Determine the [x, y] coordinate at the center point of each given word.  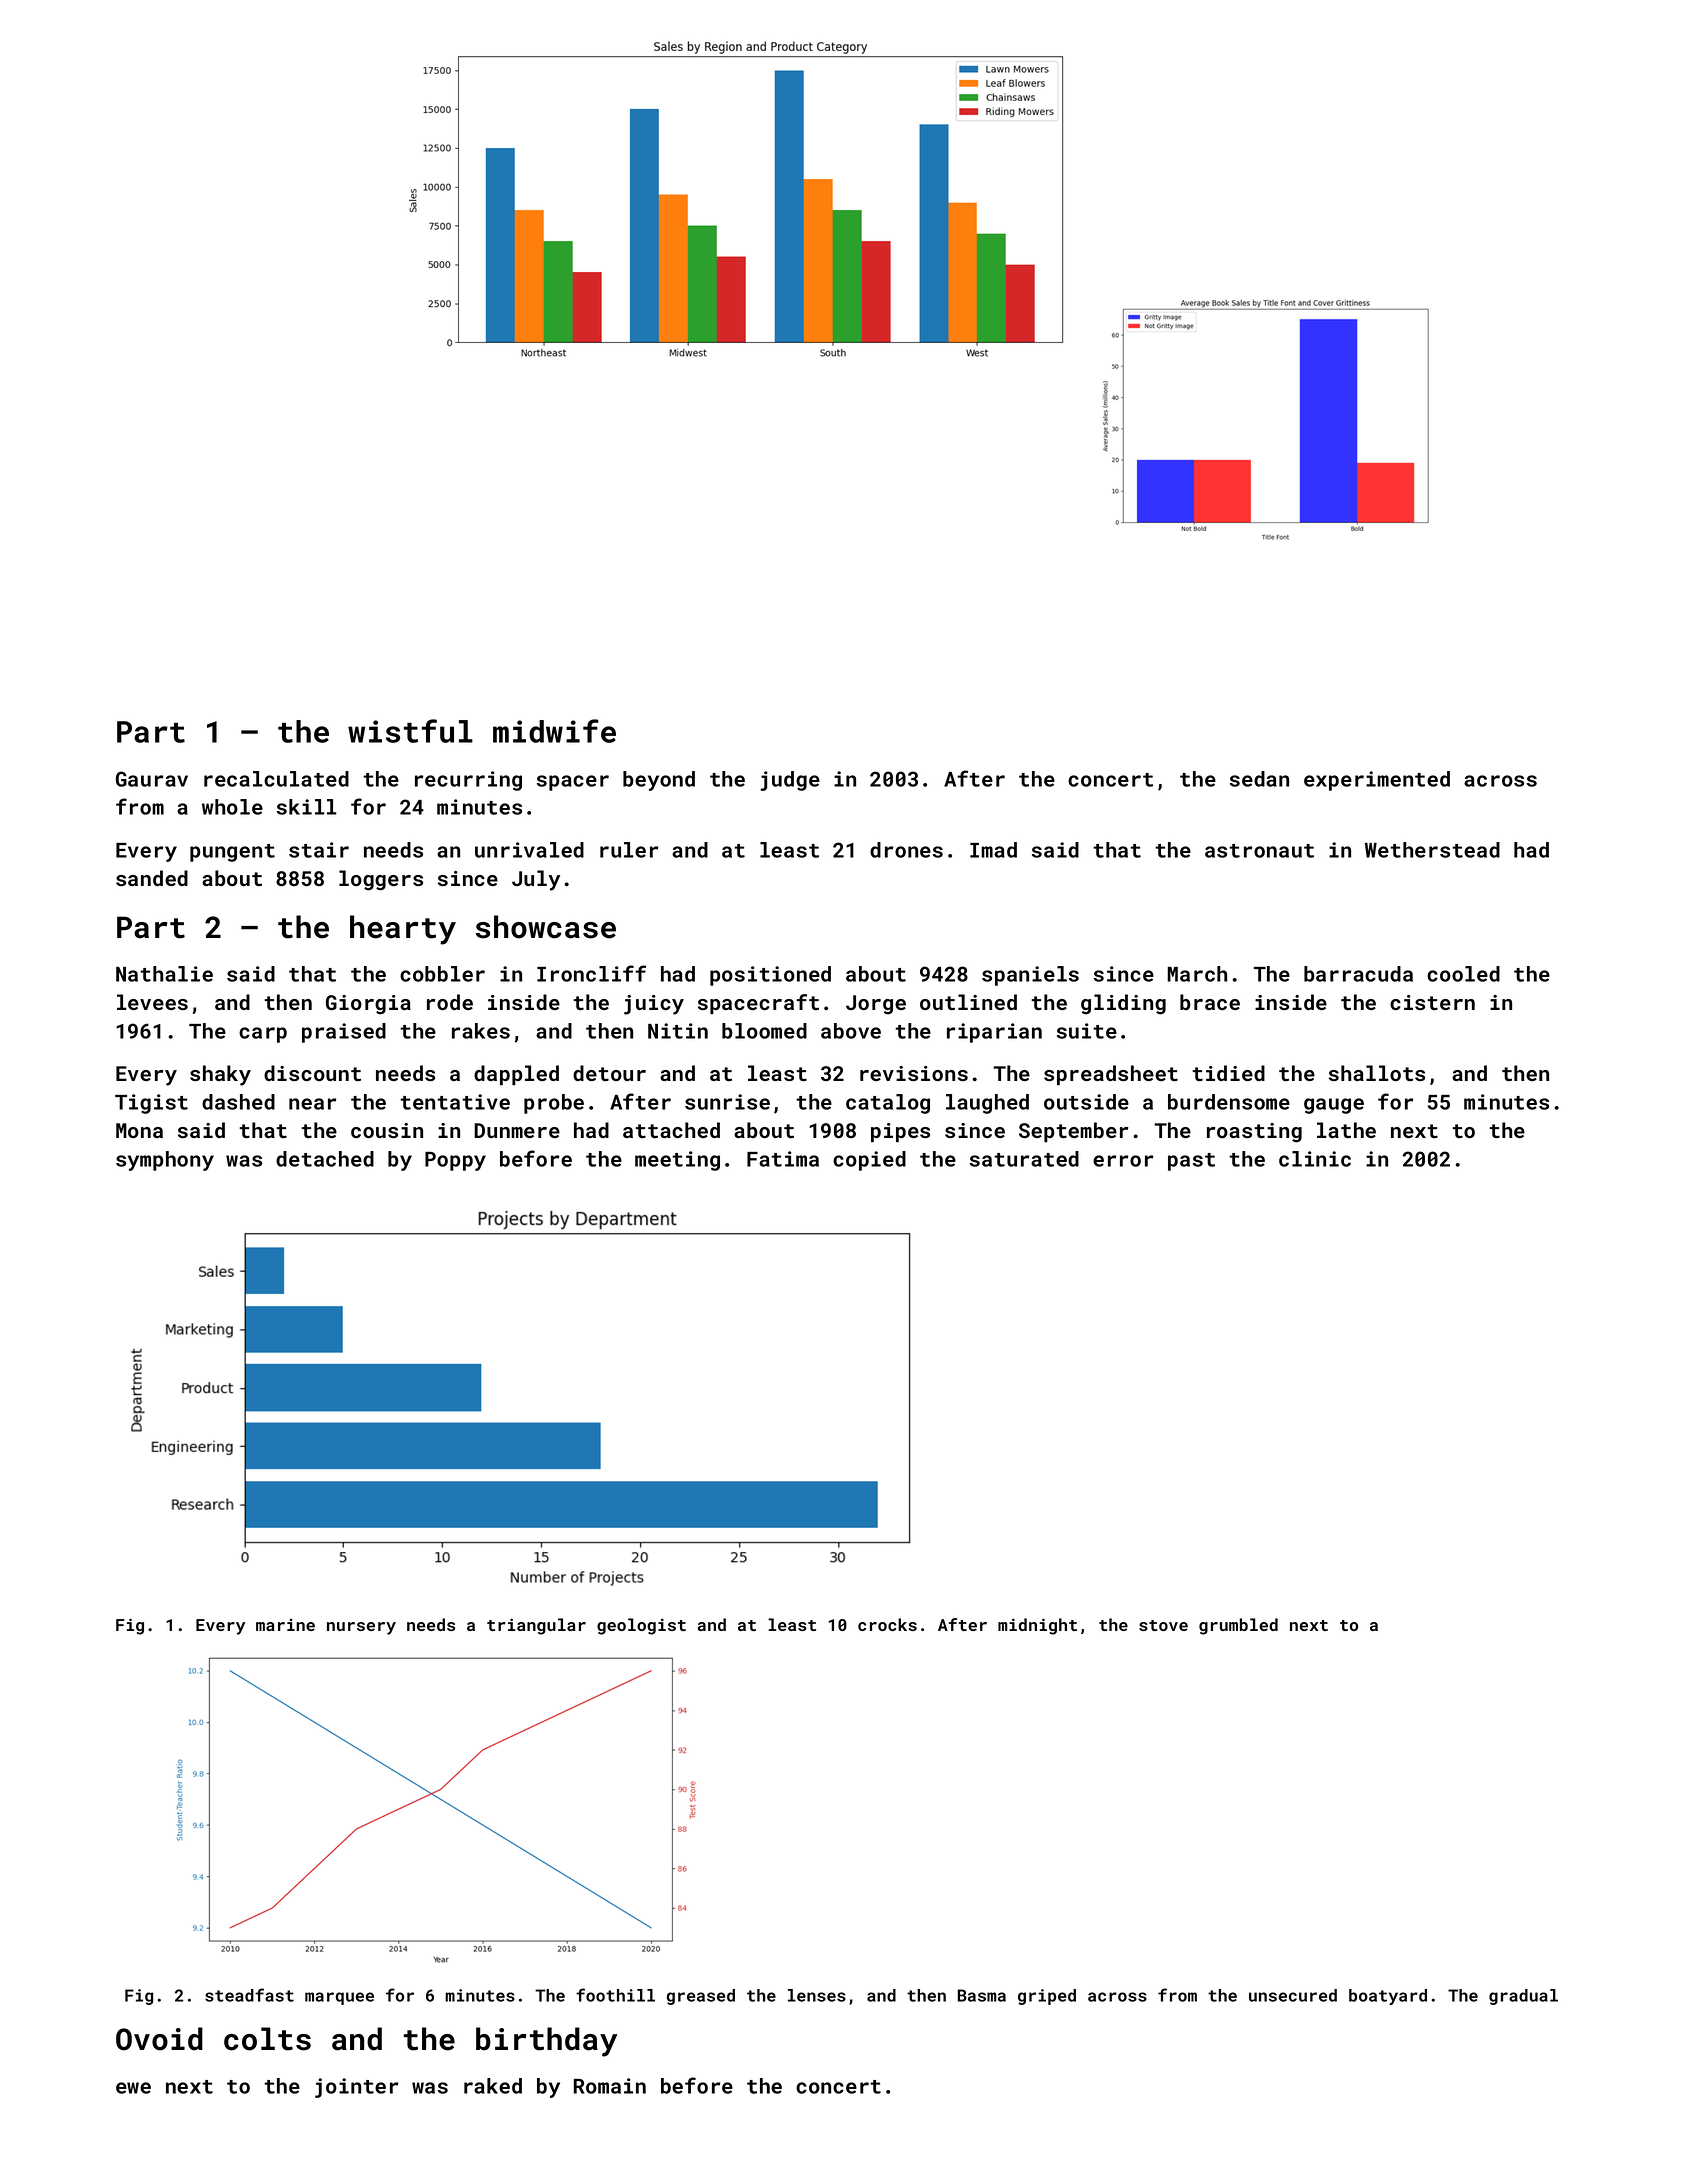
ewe [133, 2088]
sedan [1259, 779]
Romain [610, 2086]
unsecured [1293, 1995]
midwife [554, 731]
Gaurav [152, 779]
